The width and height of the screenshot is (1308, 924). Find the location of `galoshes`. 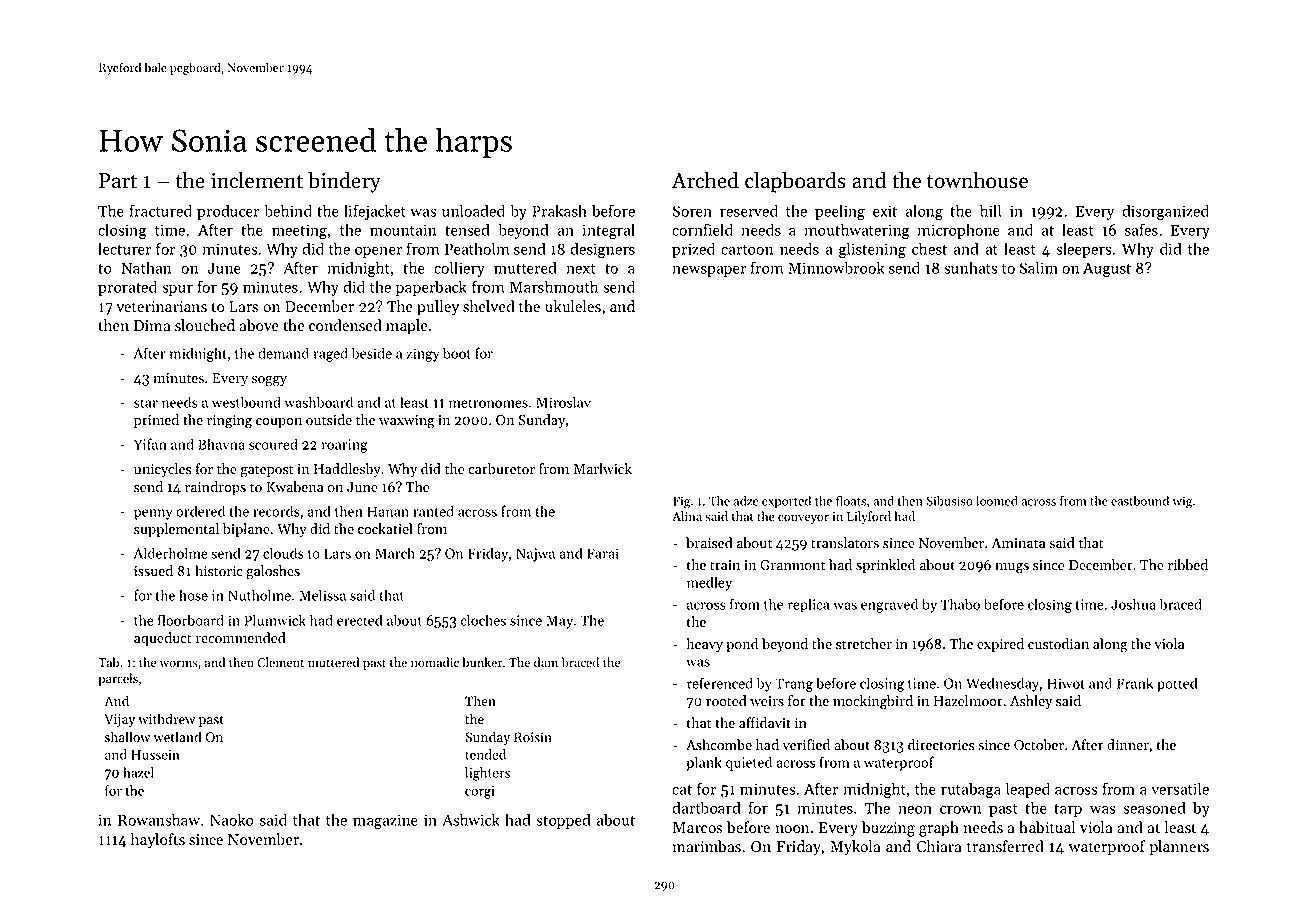

galoshes is located at coordinates (273, 572).
